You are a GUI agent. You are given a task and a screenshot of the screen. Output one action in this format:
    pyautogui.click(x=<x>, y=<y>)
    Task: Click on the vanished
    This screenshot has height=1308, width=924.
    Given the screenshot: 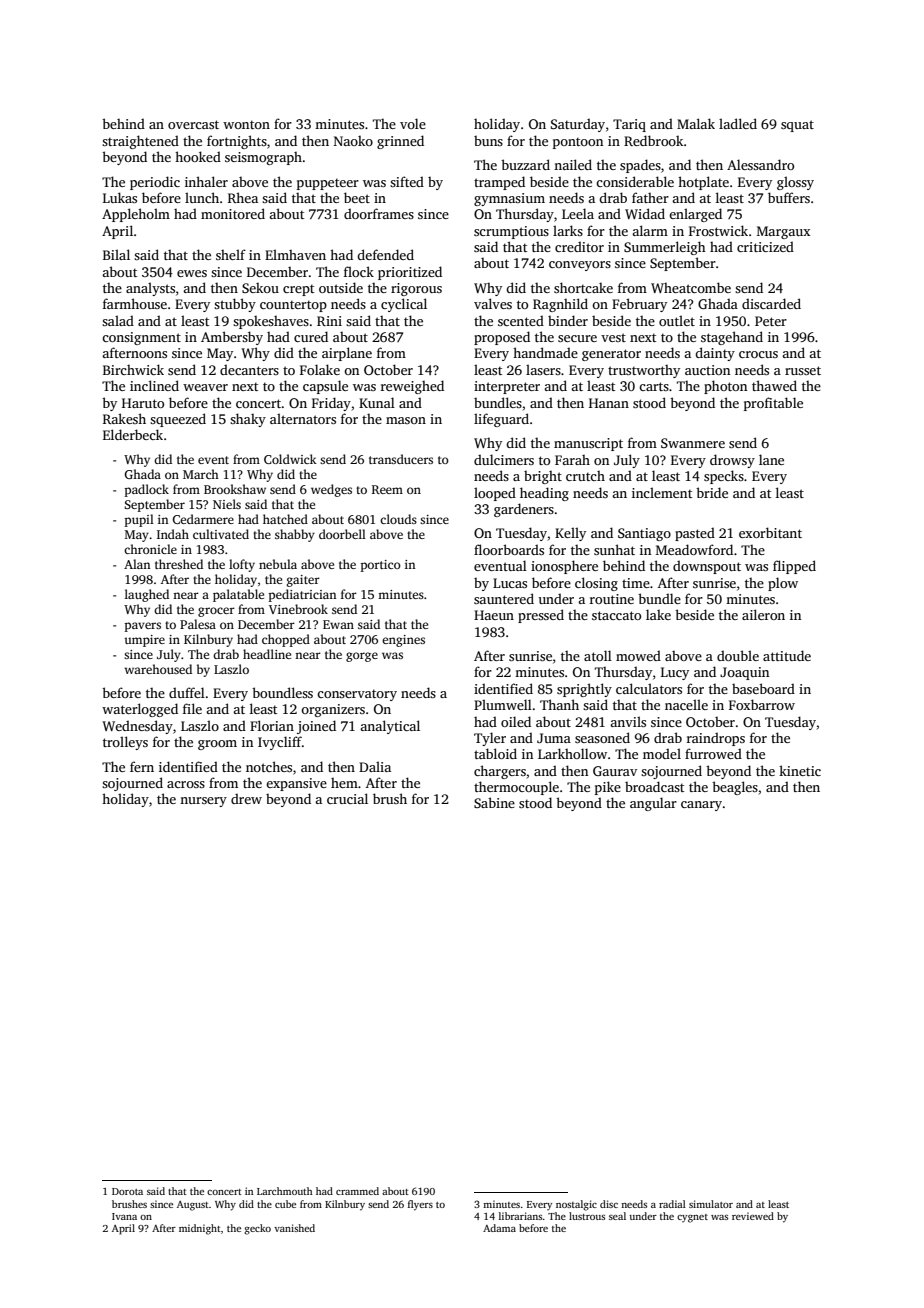 What is the action you would take?
    pyautogui.click(x=294, y=1228)
